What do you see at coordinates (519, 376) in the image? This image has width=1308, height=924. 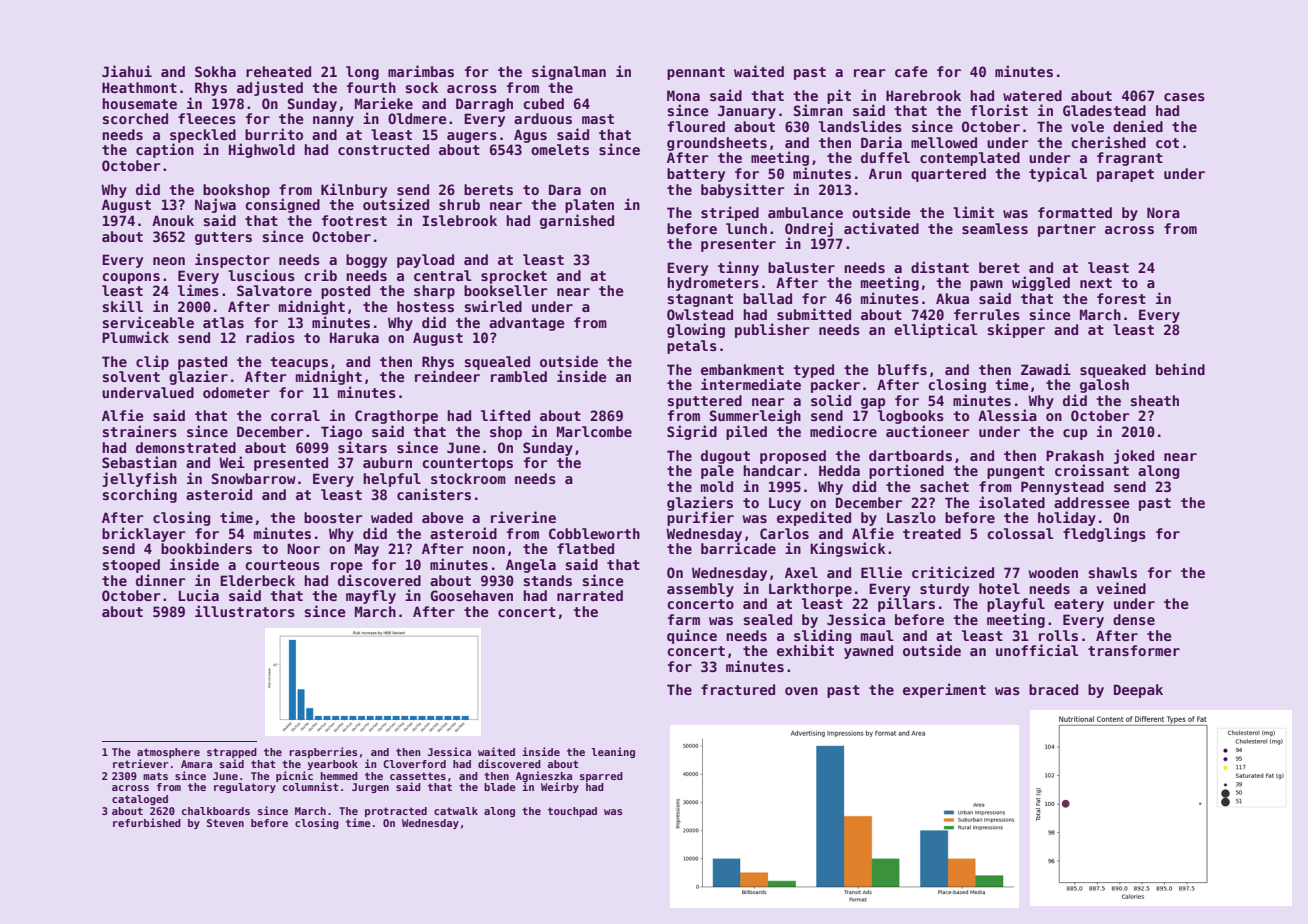 I see `rambled` at bounding box center [519, 376].
